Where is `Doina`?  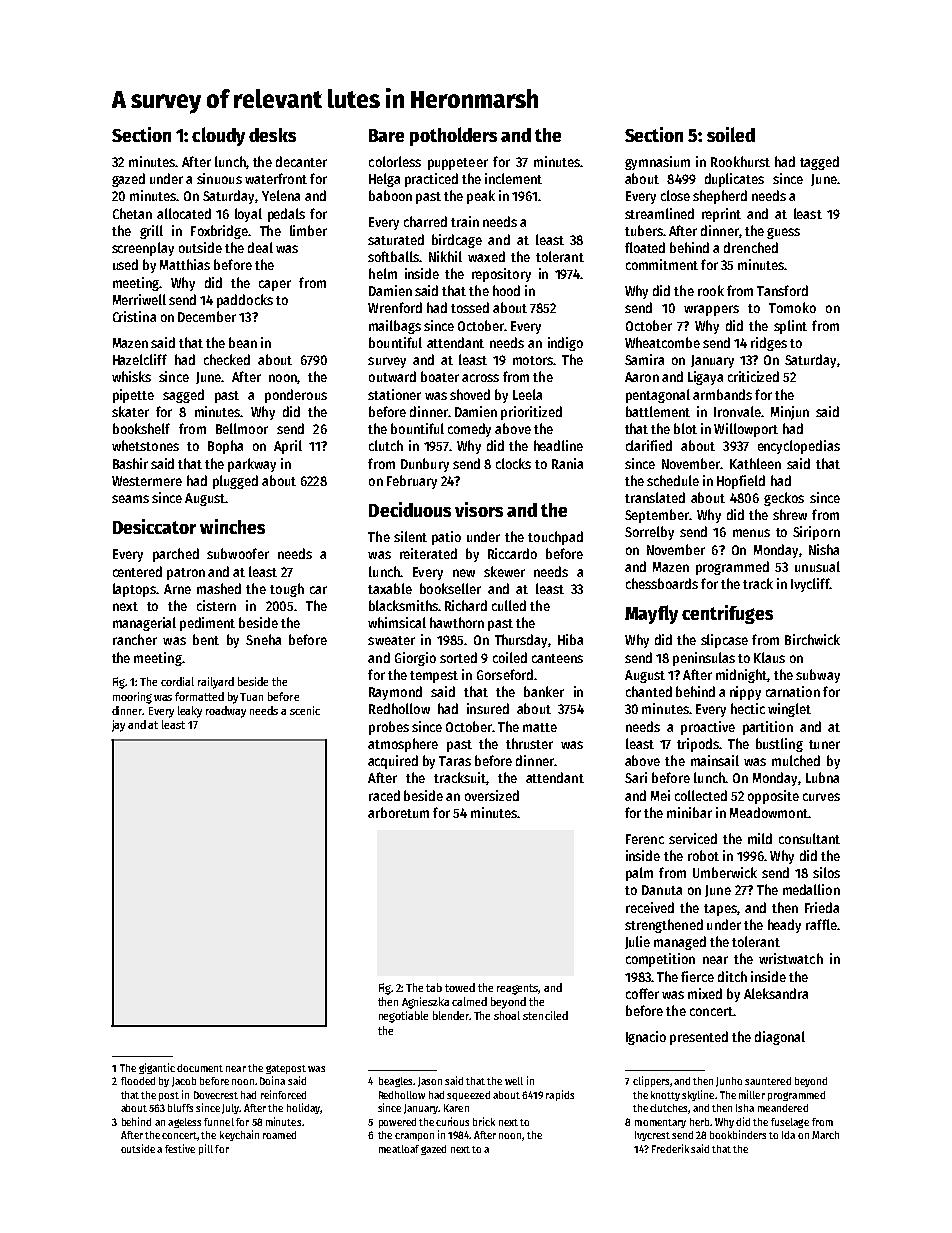
Doina is located at coordinates (272, 1080).
